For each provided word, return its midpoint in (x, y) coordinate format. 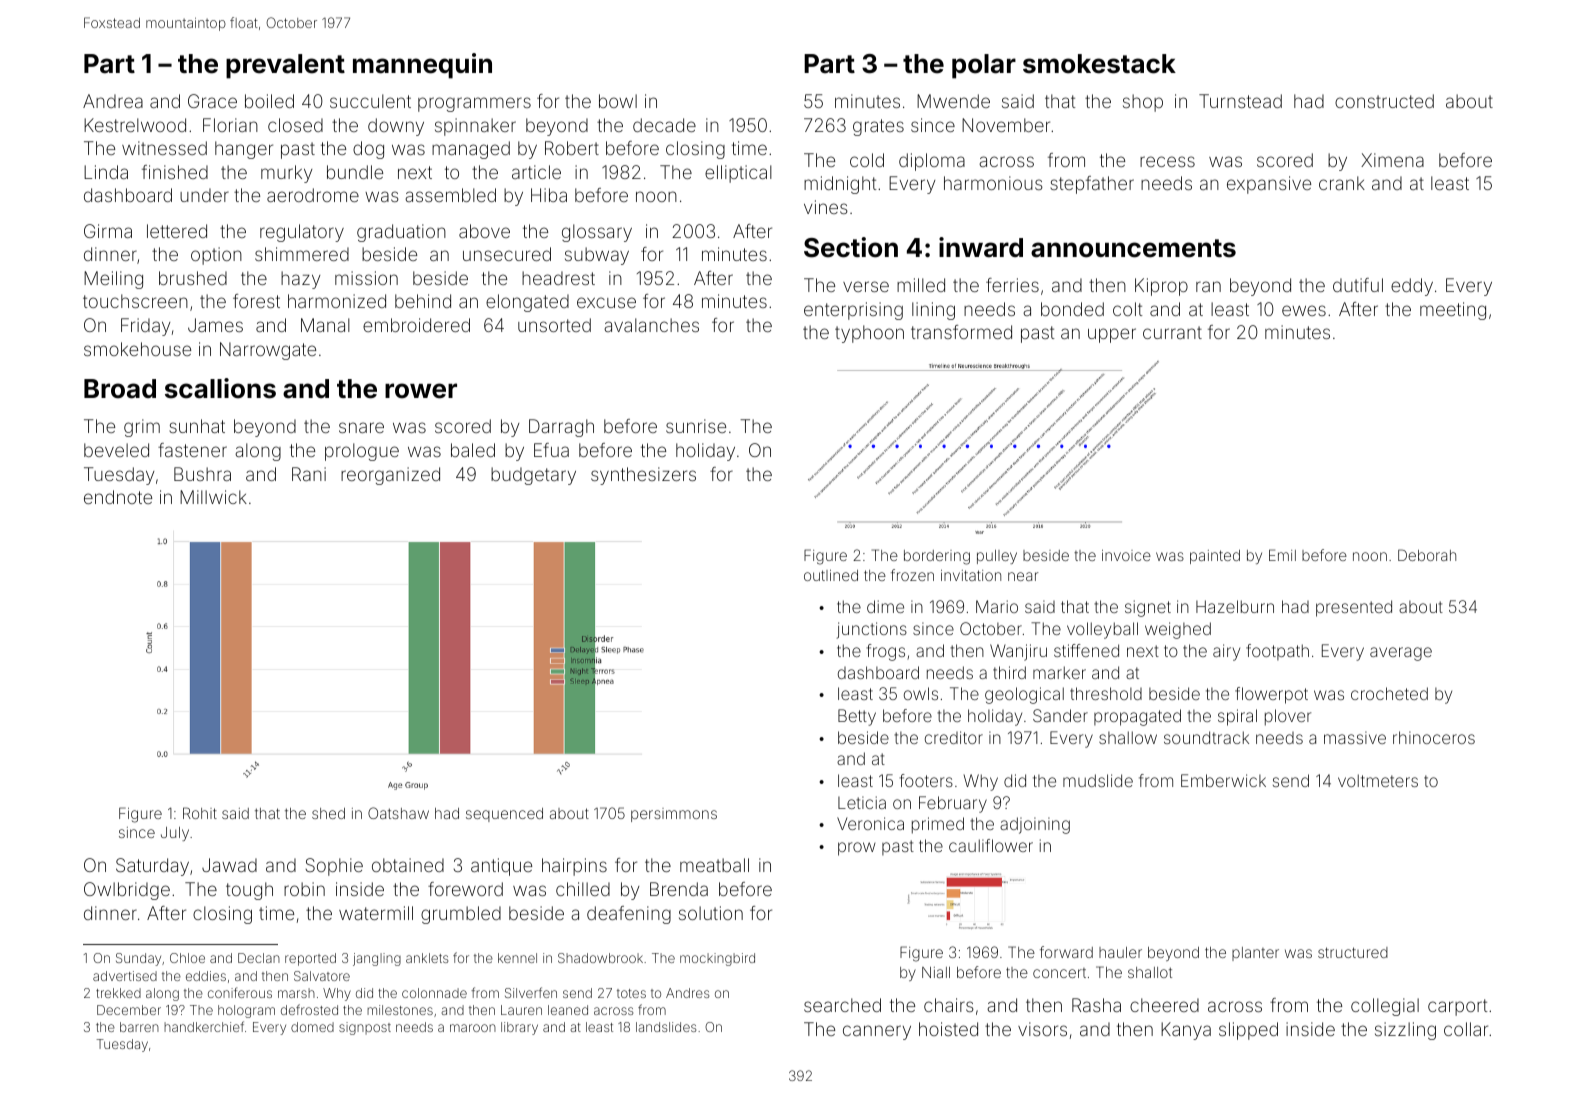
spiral (1237, 717)
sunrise (696, 426)
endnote (118, 497)
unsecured (507, 254)
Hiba (549, 195)
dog (368, 150)
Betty (857, 717)
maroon (473, 1028)
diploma (932, 162)
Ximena (1392, 160)
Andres (687, 993)
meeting (1453, 311)
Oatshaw (398, 813)
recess (1167, 161)
